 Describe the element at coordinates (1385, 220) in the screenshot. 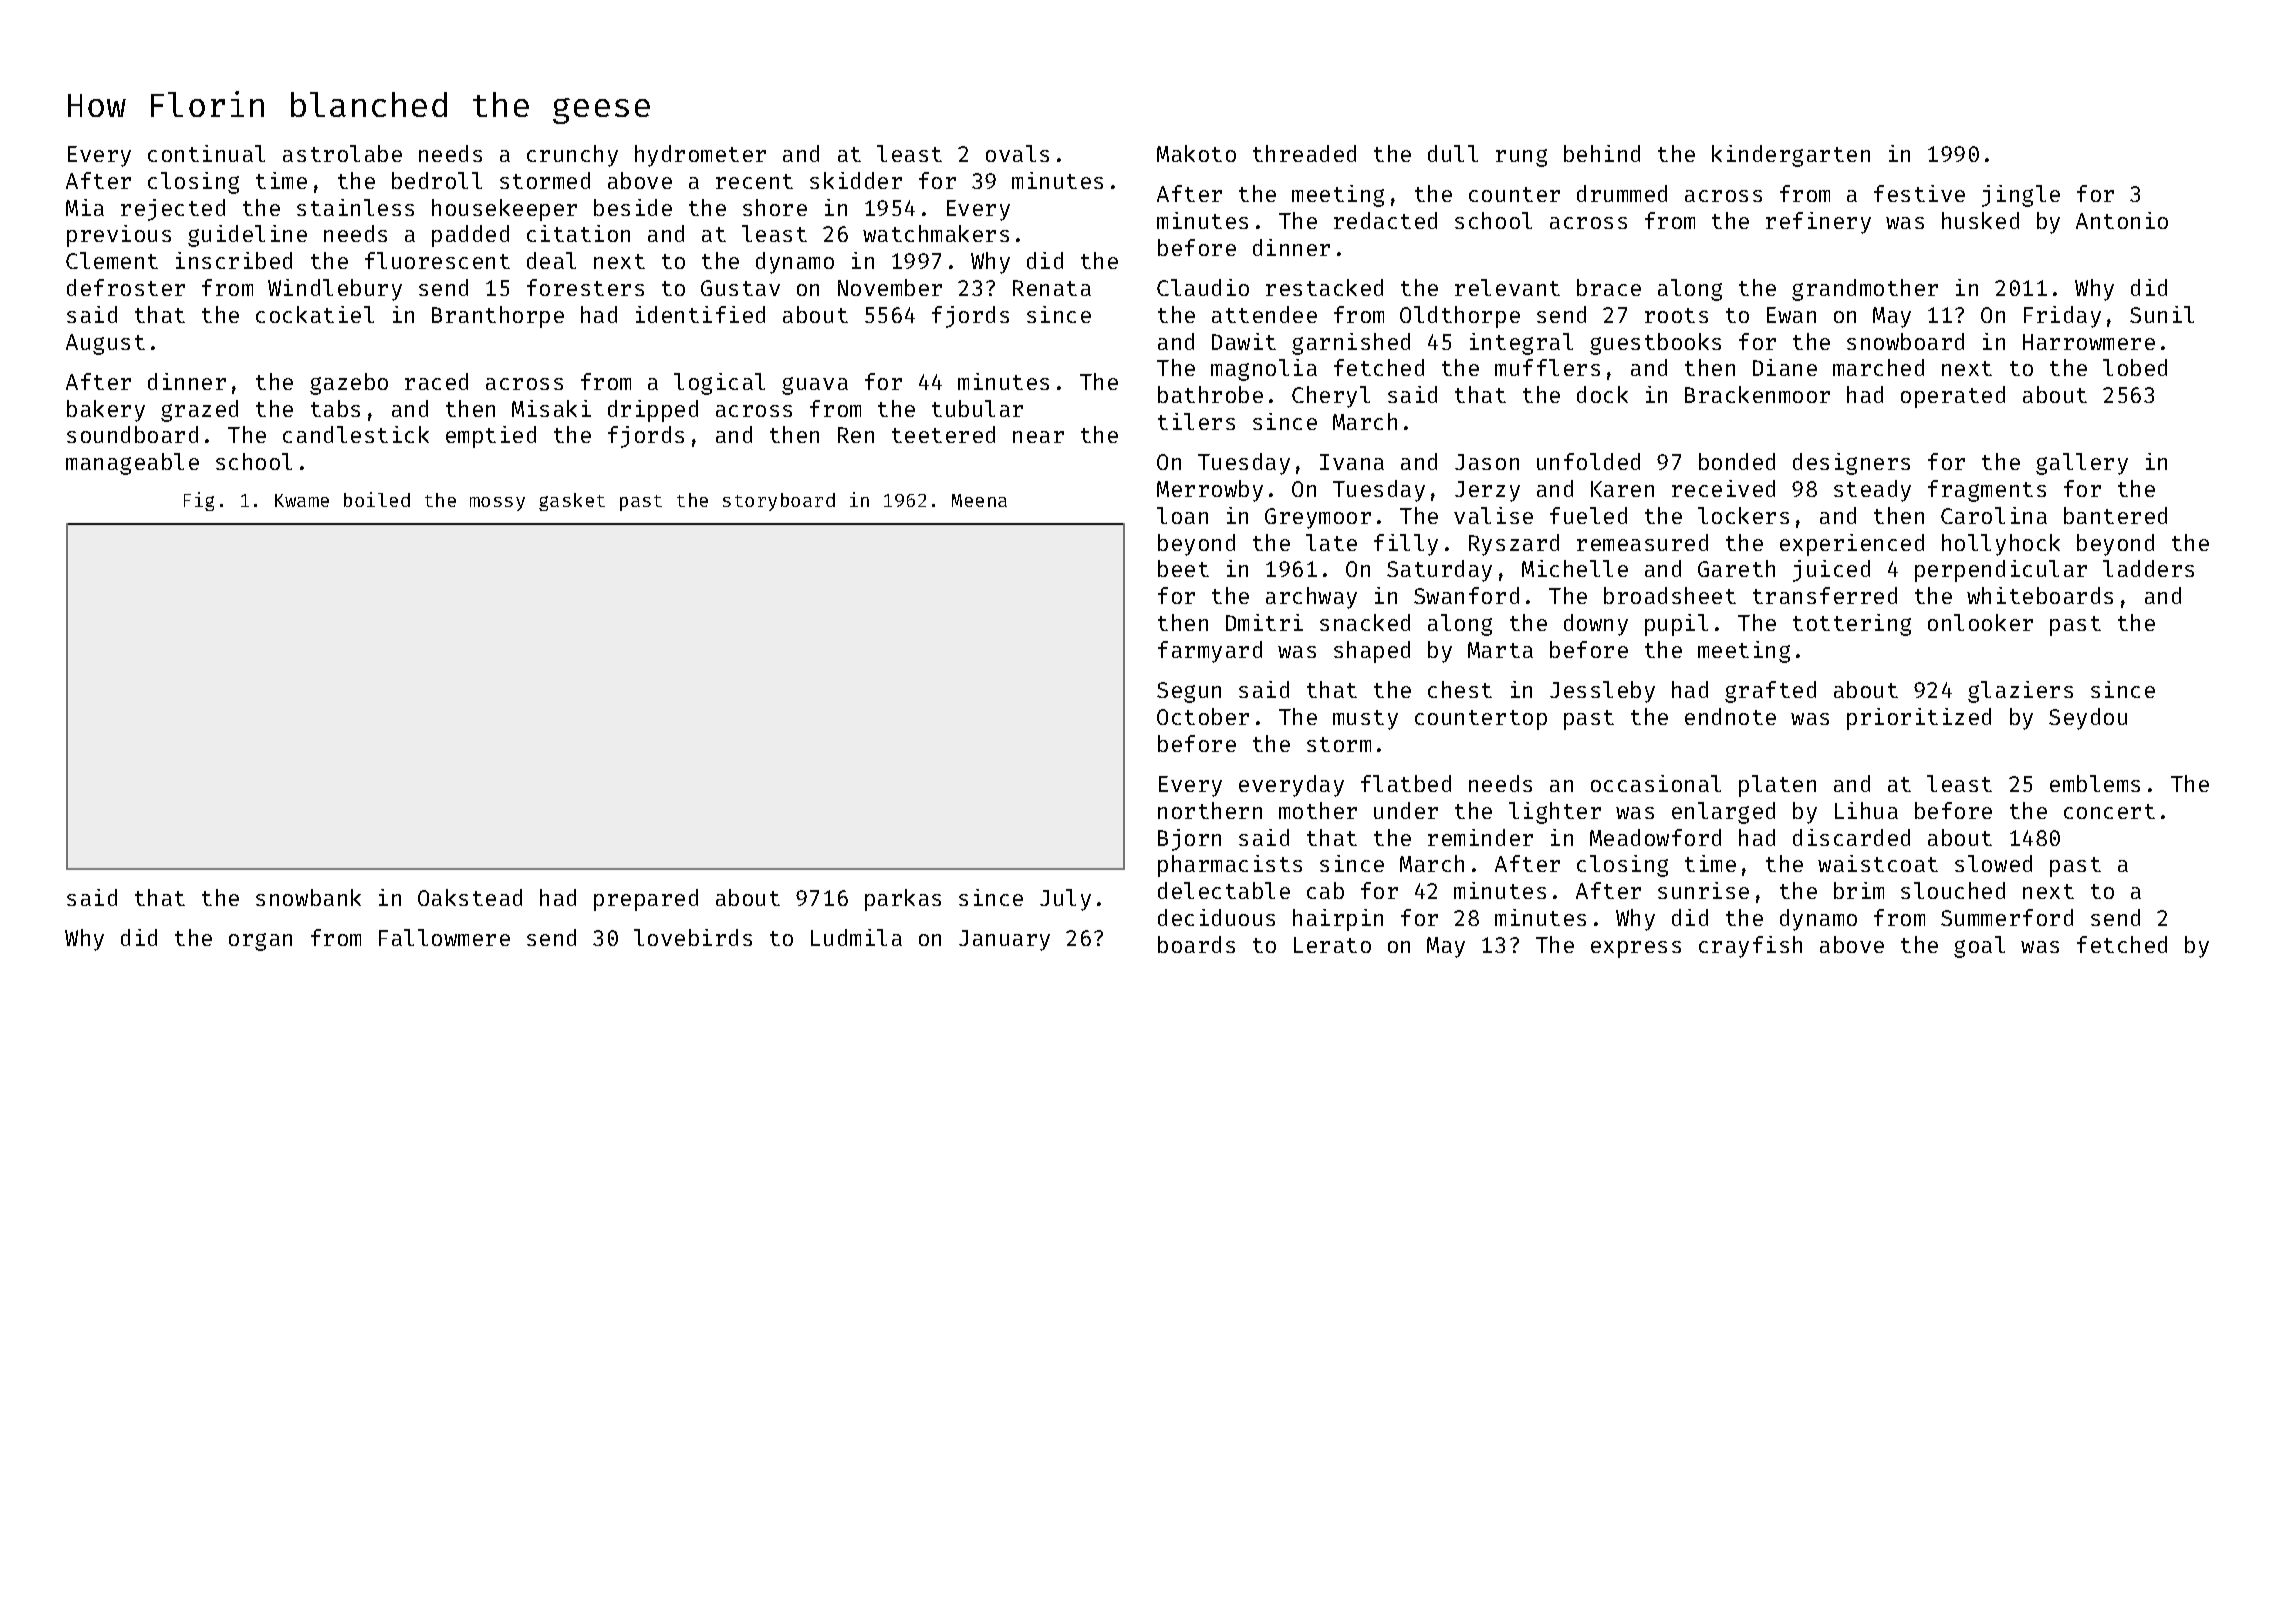

I see `redacted` at that location.
